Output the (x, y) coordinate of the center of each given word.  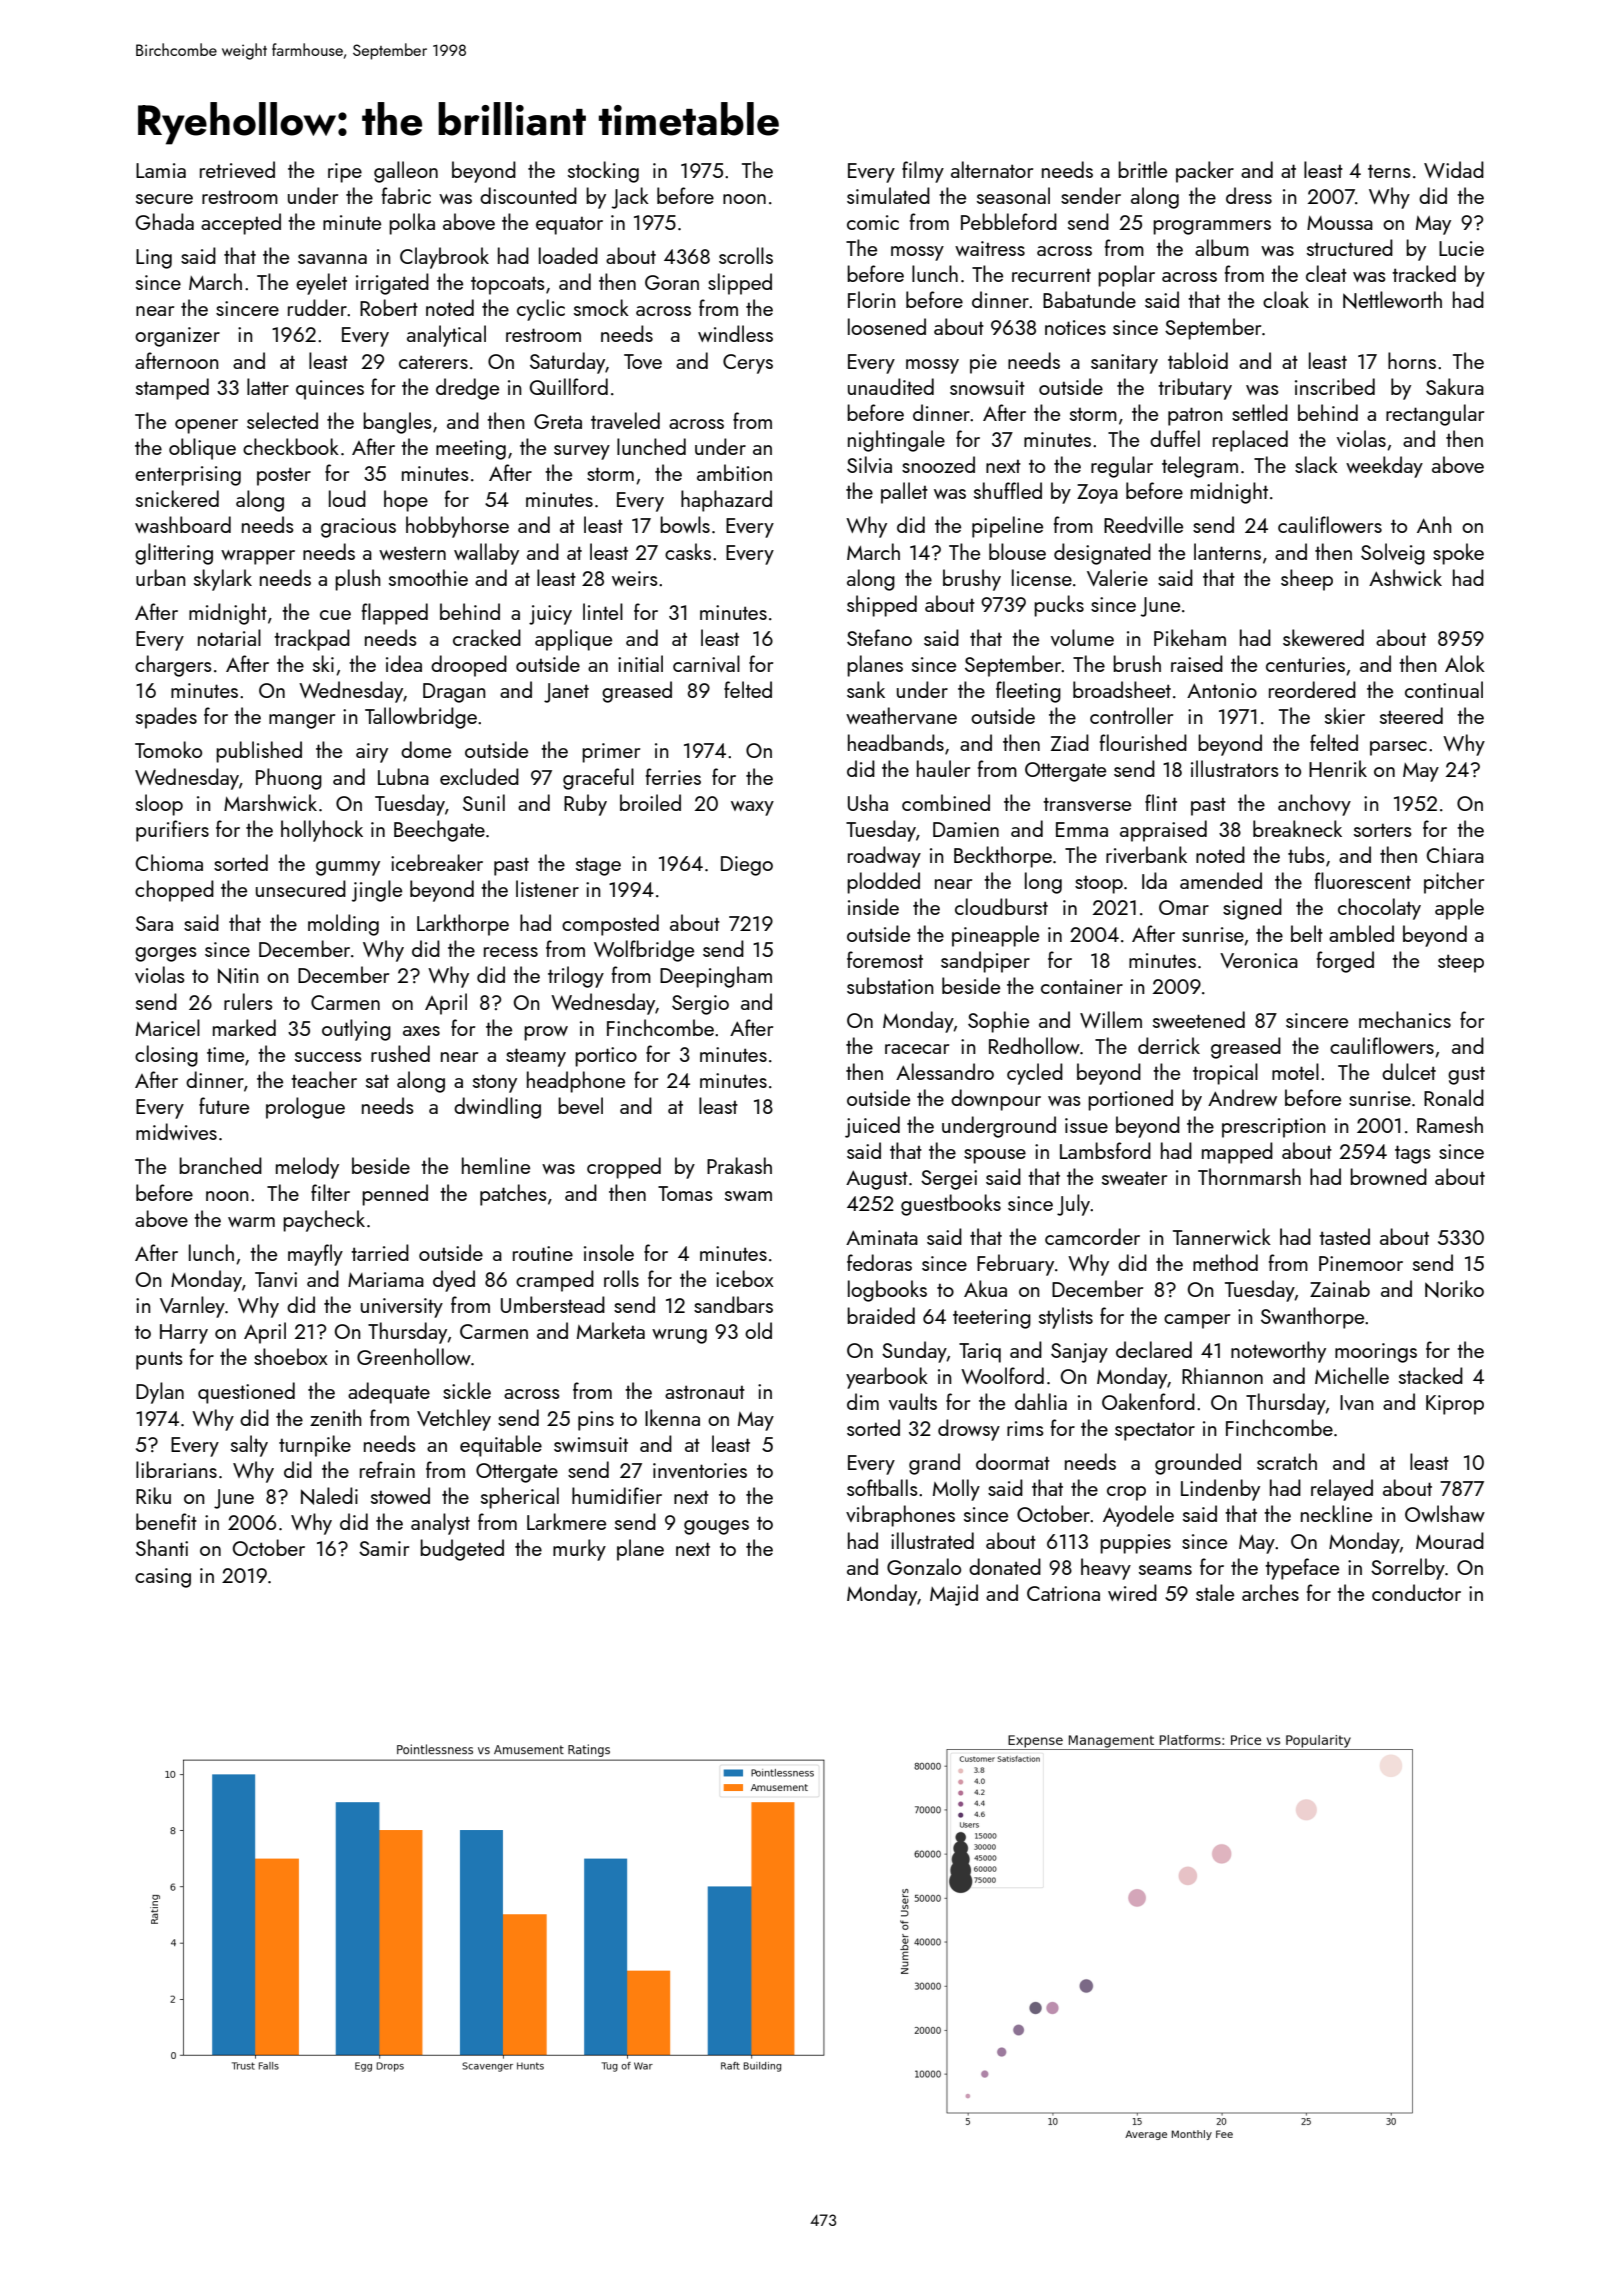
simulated (888, 195)
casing (163, 1578)
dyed (454, 1281)
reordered (1312, 689)
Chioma (169, 862)
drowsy (969, 1430)
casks (688, 551)
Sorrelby (1408, 1569)
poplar (1126, 276)
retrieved (237, 169)
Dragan (454, 693)
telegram (1200, 467)
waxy (752, 808)
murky (579, 1550)
